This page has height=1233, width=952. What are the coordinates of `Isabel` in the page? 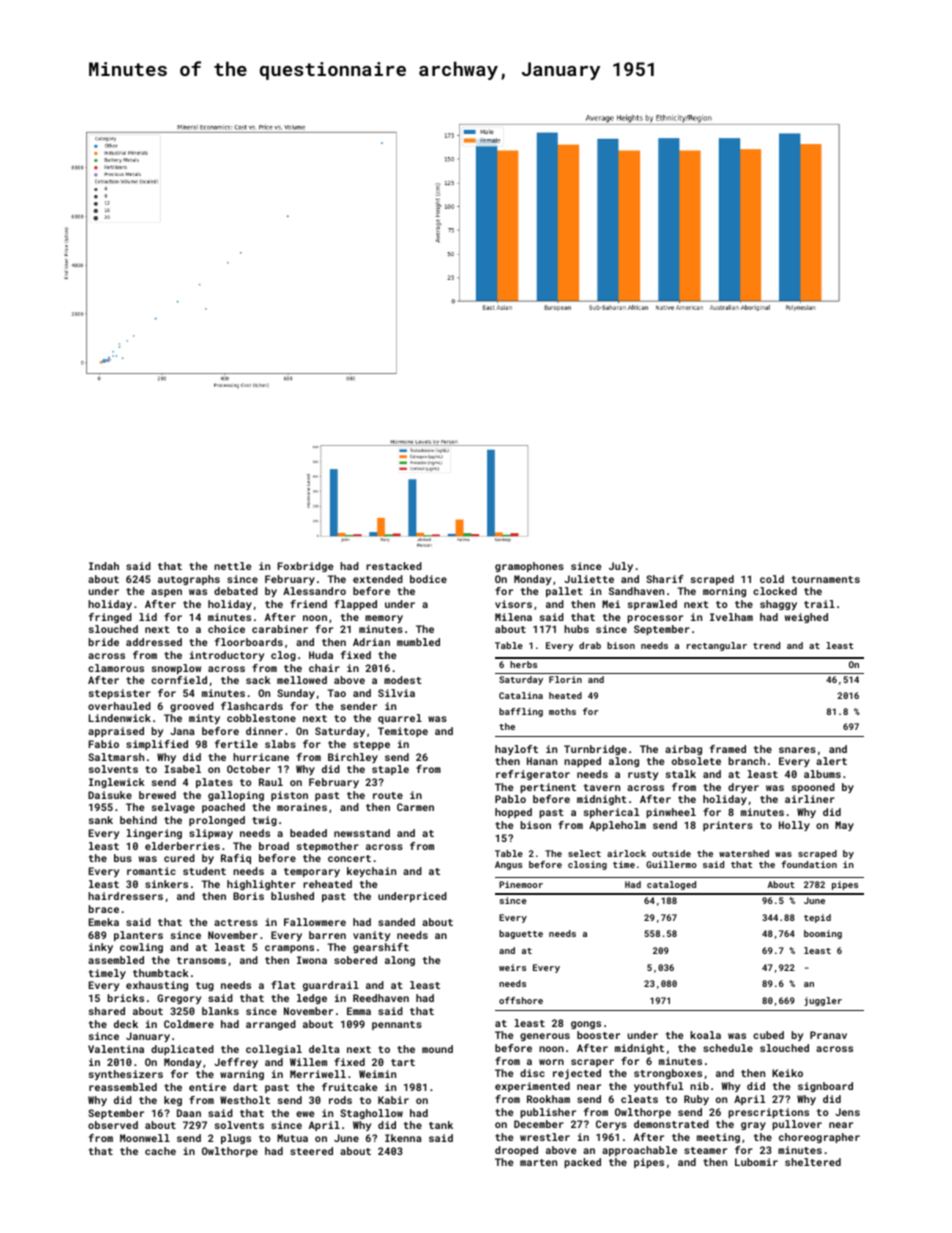 It's located at (182, 769).
